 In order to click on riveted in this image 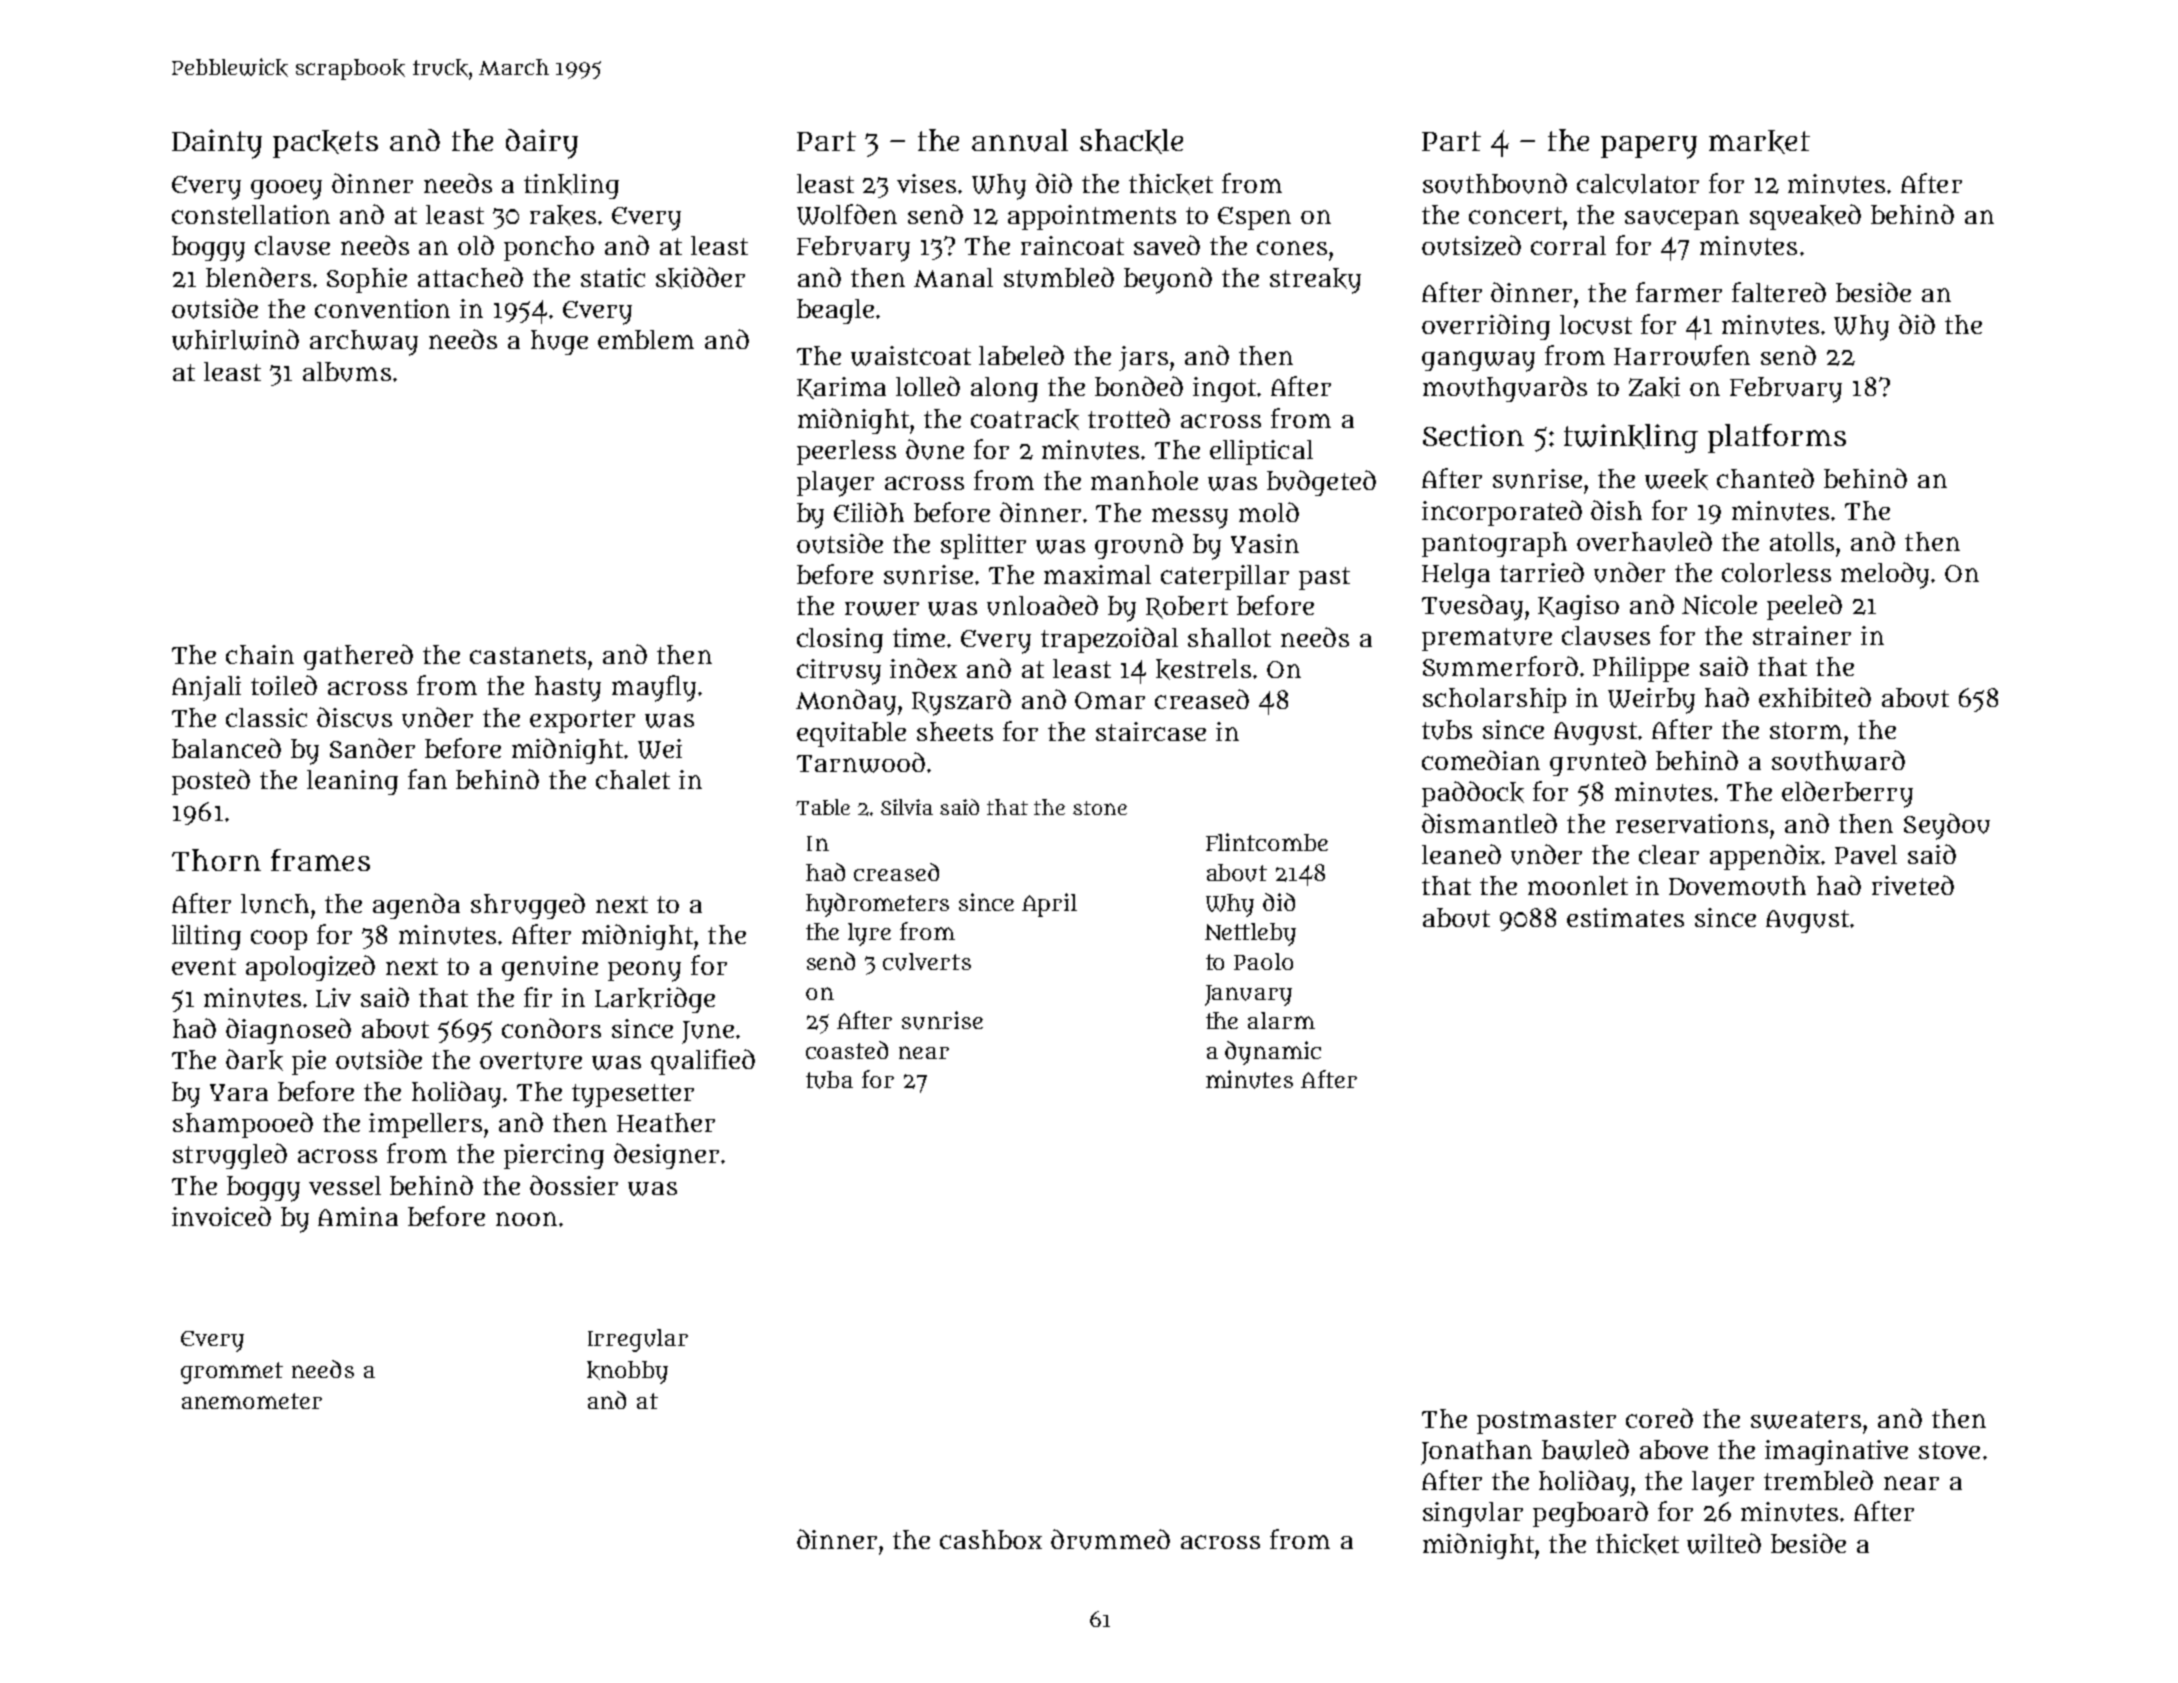, I will do `click(1913, 885)`.
